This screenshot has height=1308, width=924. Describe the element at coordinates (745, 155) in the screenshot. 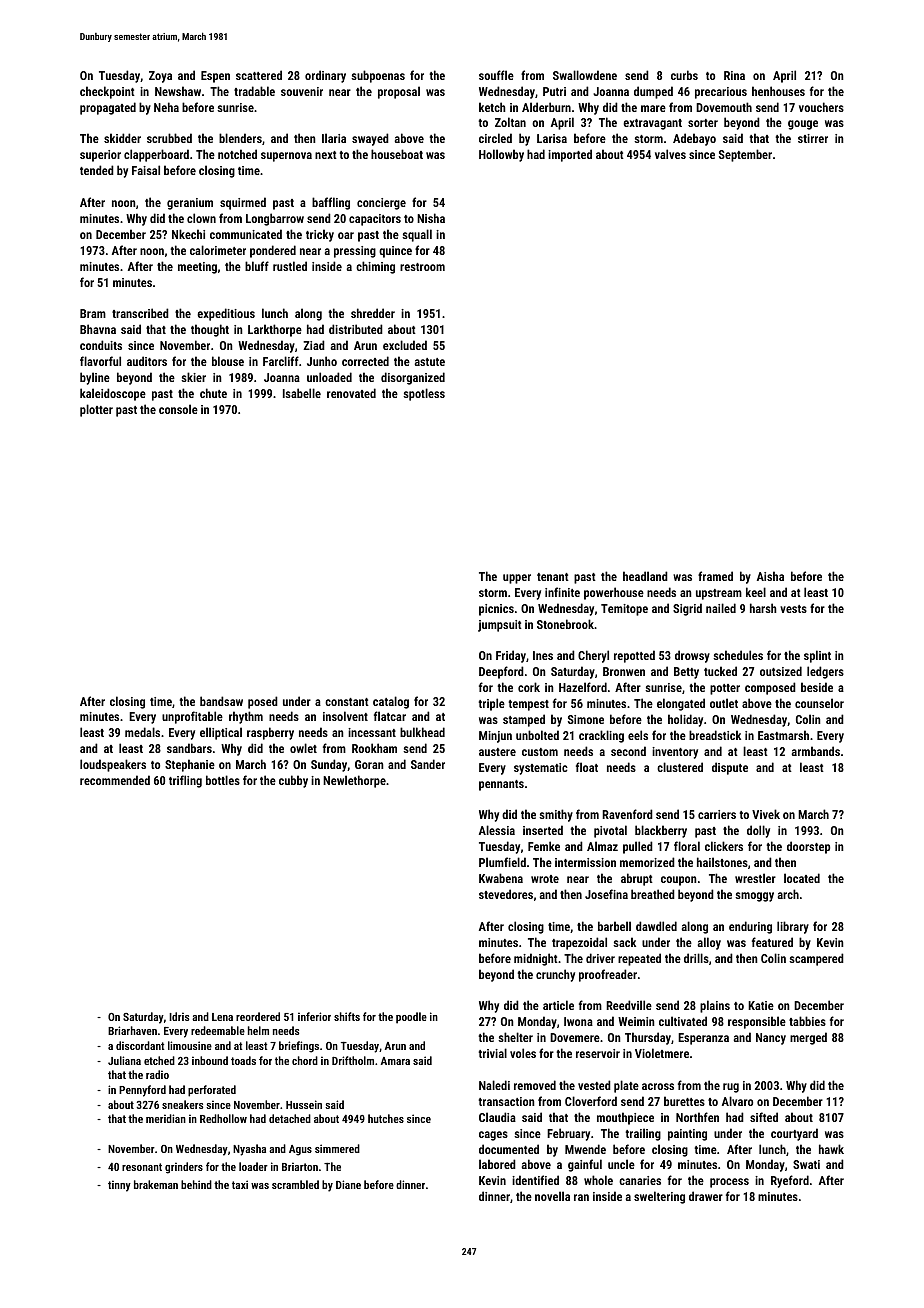

I see `September` at that location.
